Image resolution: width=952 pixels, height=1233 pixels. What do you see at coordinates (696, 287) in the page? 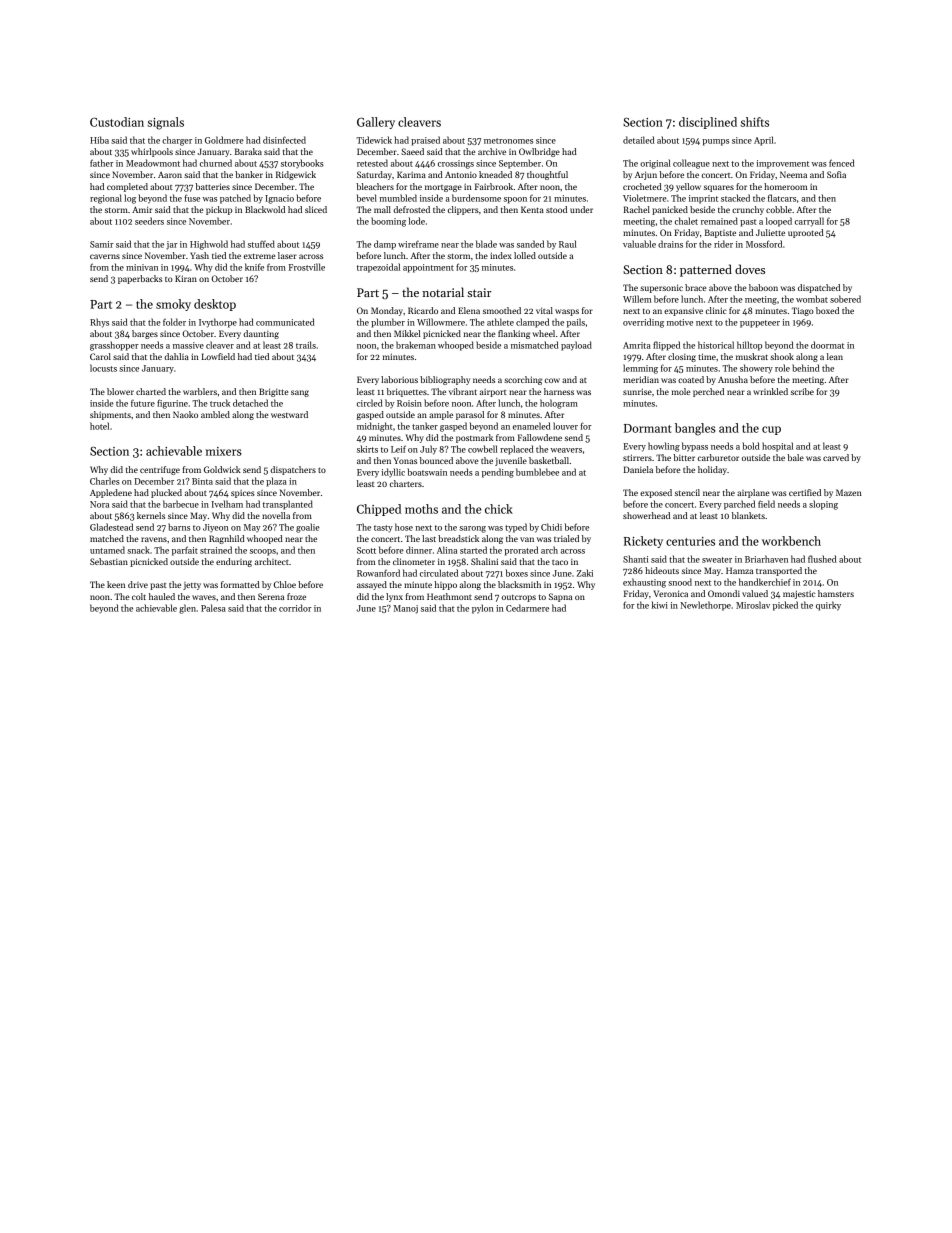
I see `brace` at bounding box center [696, 287].
